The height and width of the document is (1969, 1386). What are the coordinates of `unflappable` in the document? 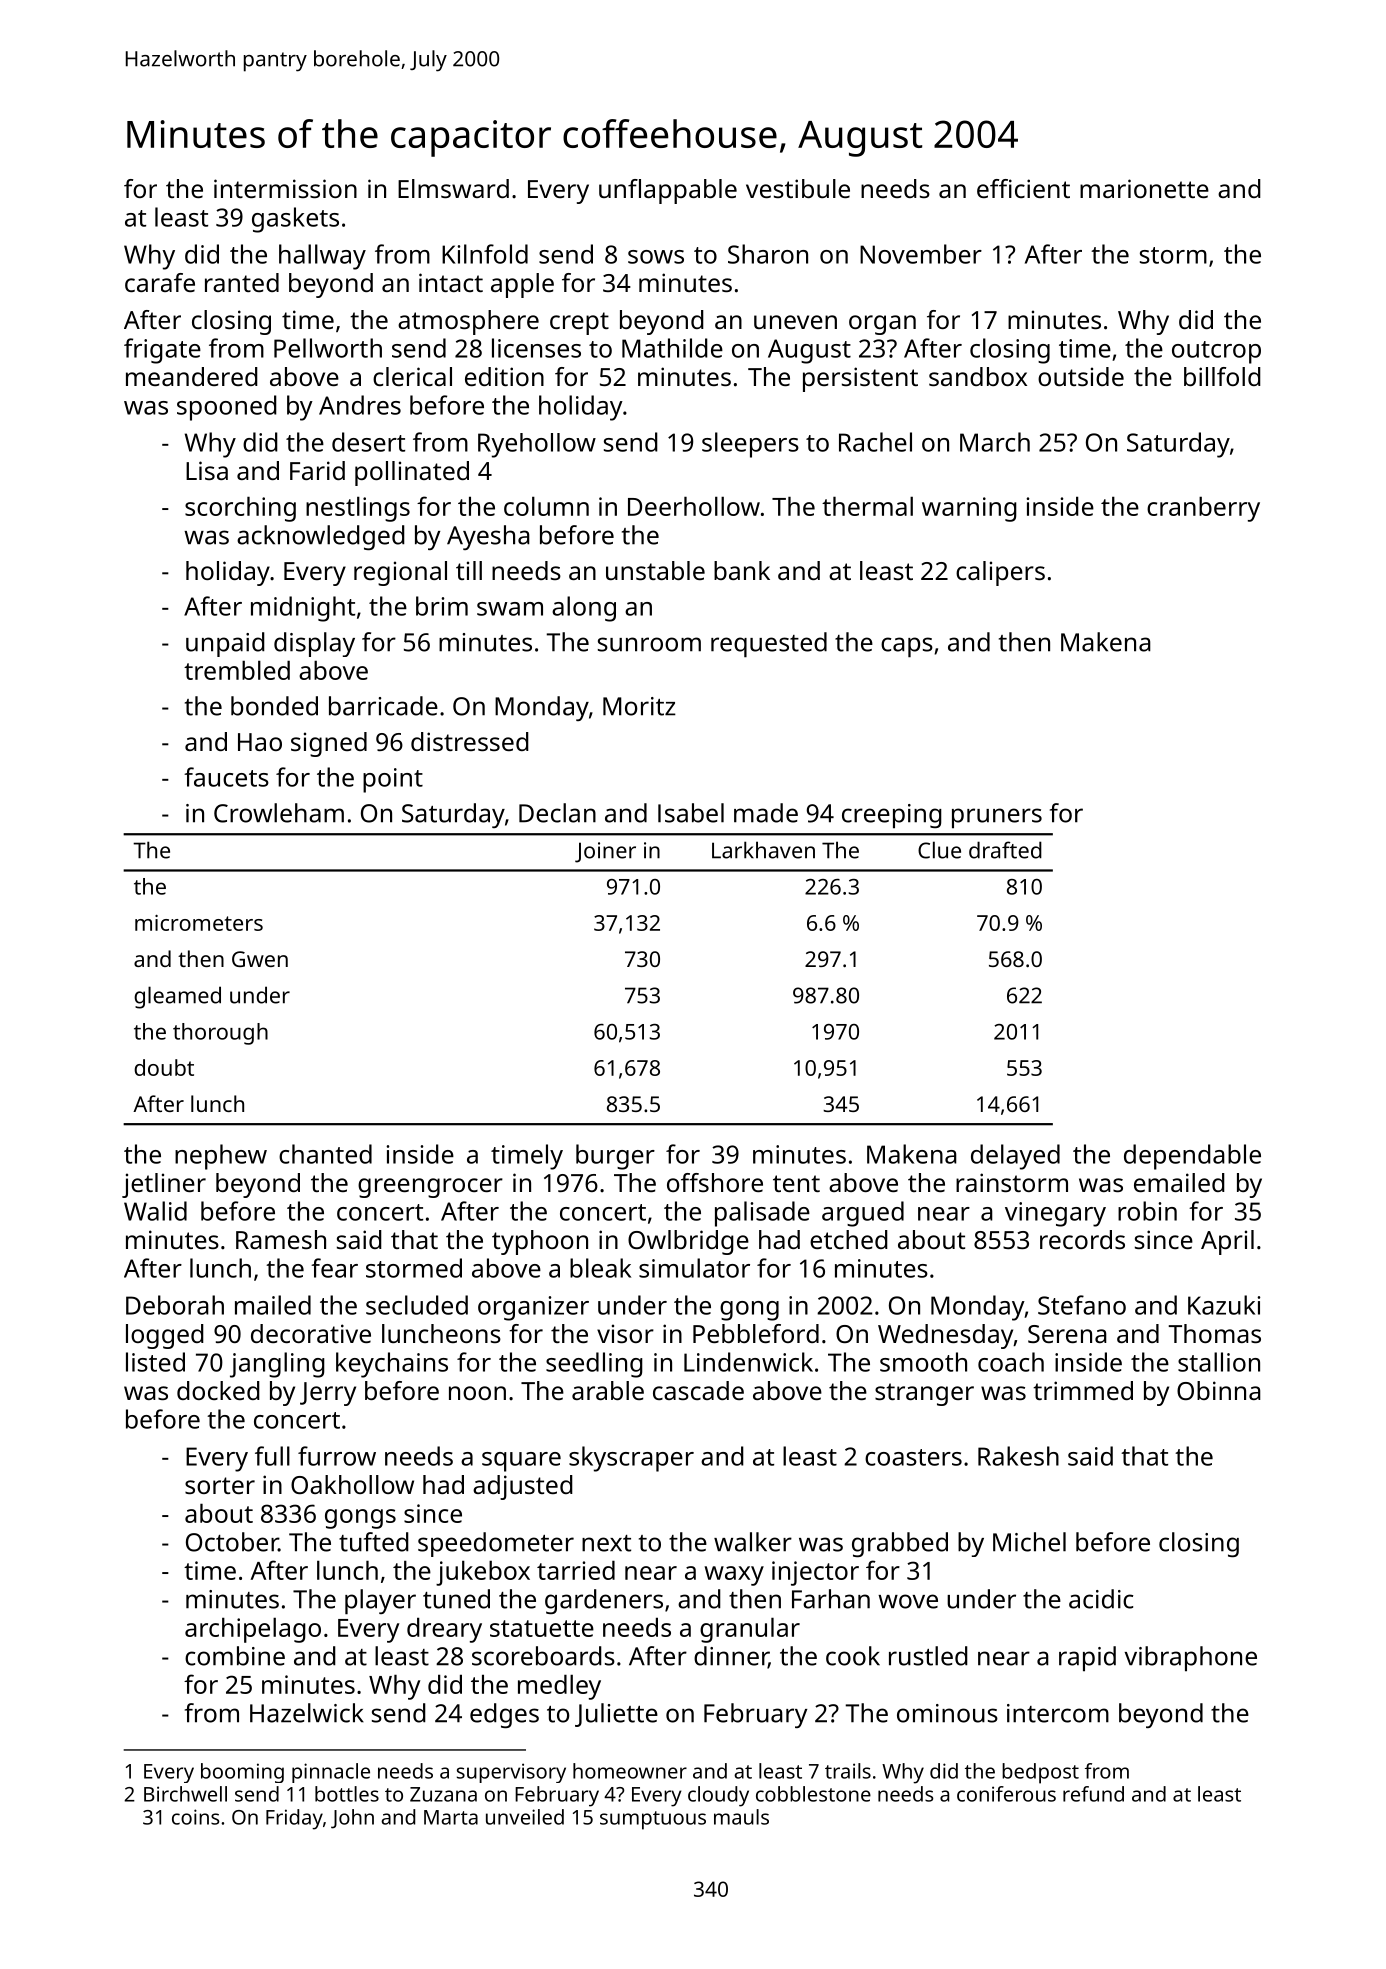 It's located at (668, 191).
